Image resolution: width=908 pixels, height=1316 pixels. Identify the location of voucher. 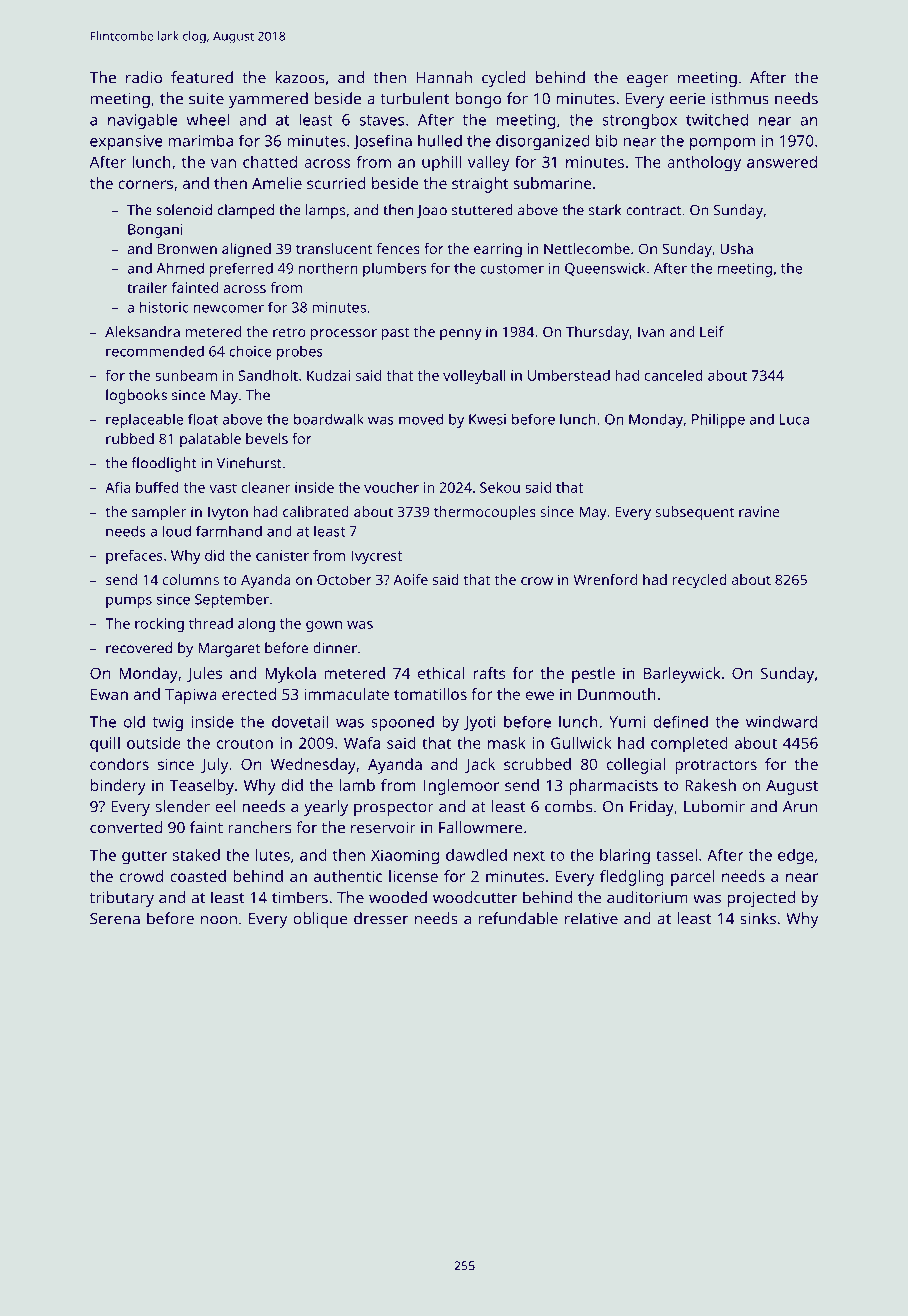
(391, 487).
